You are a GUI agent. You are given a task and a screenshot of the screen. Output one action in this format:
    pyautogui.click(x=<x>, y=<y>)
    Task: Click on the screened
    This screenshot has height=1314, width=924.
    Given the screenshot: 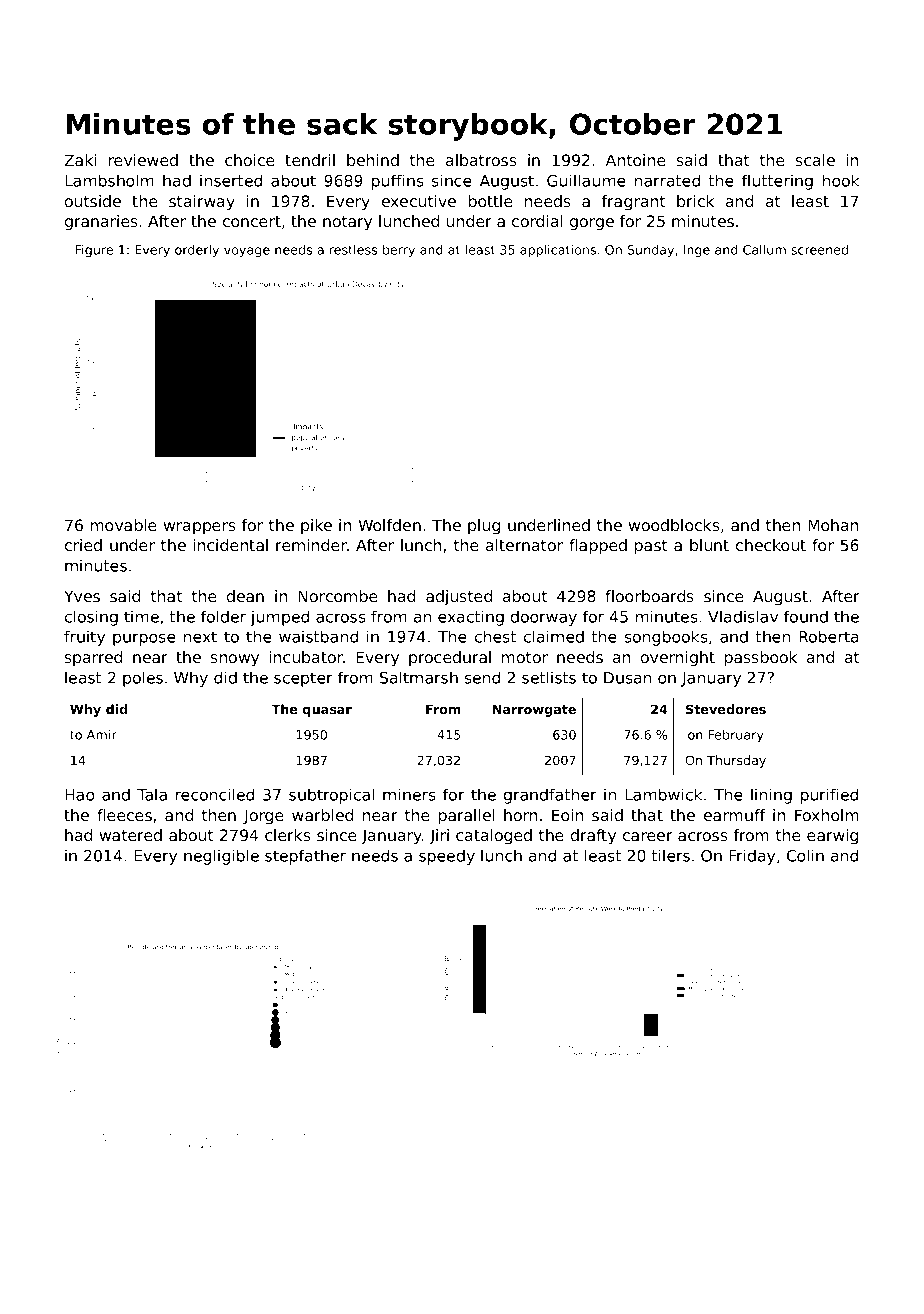 What is the action you would take?
    pyautogui.click(x=819, y=250)
